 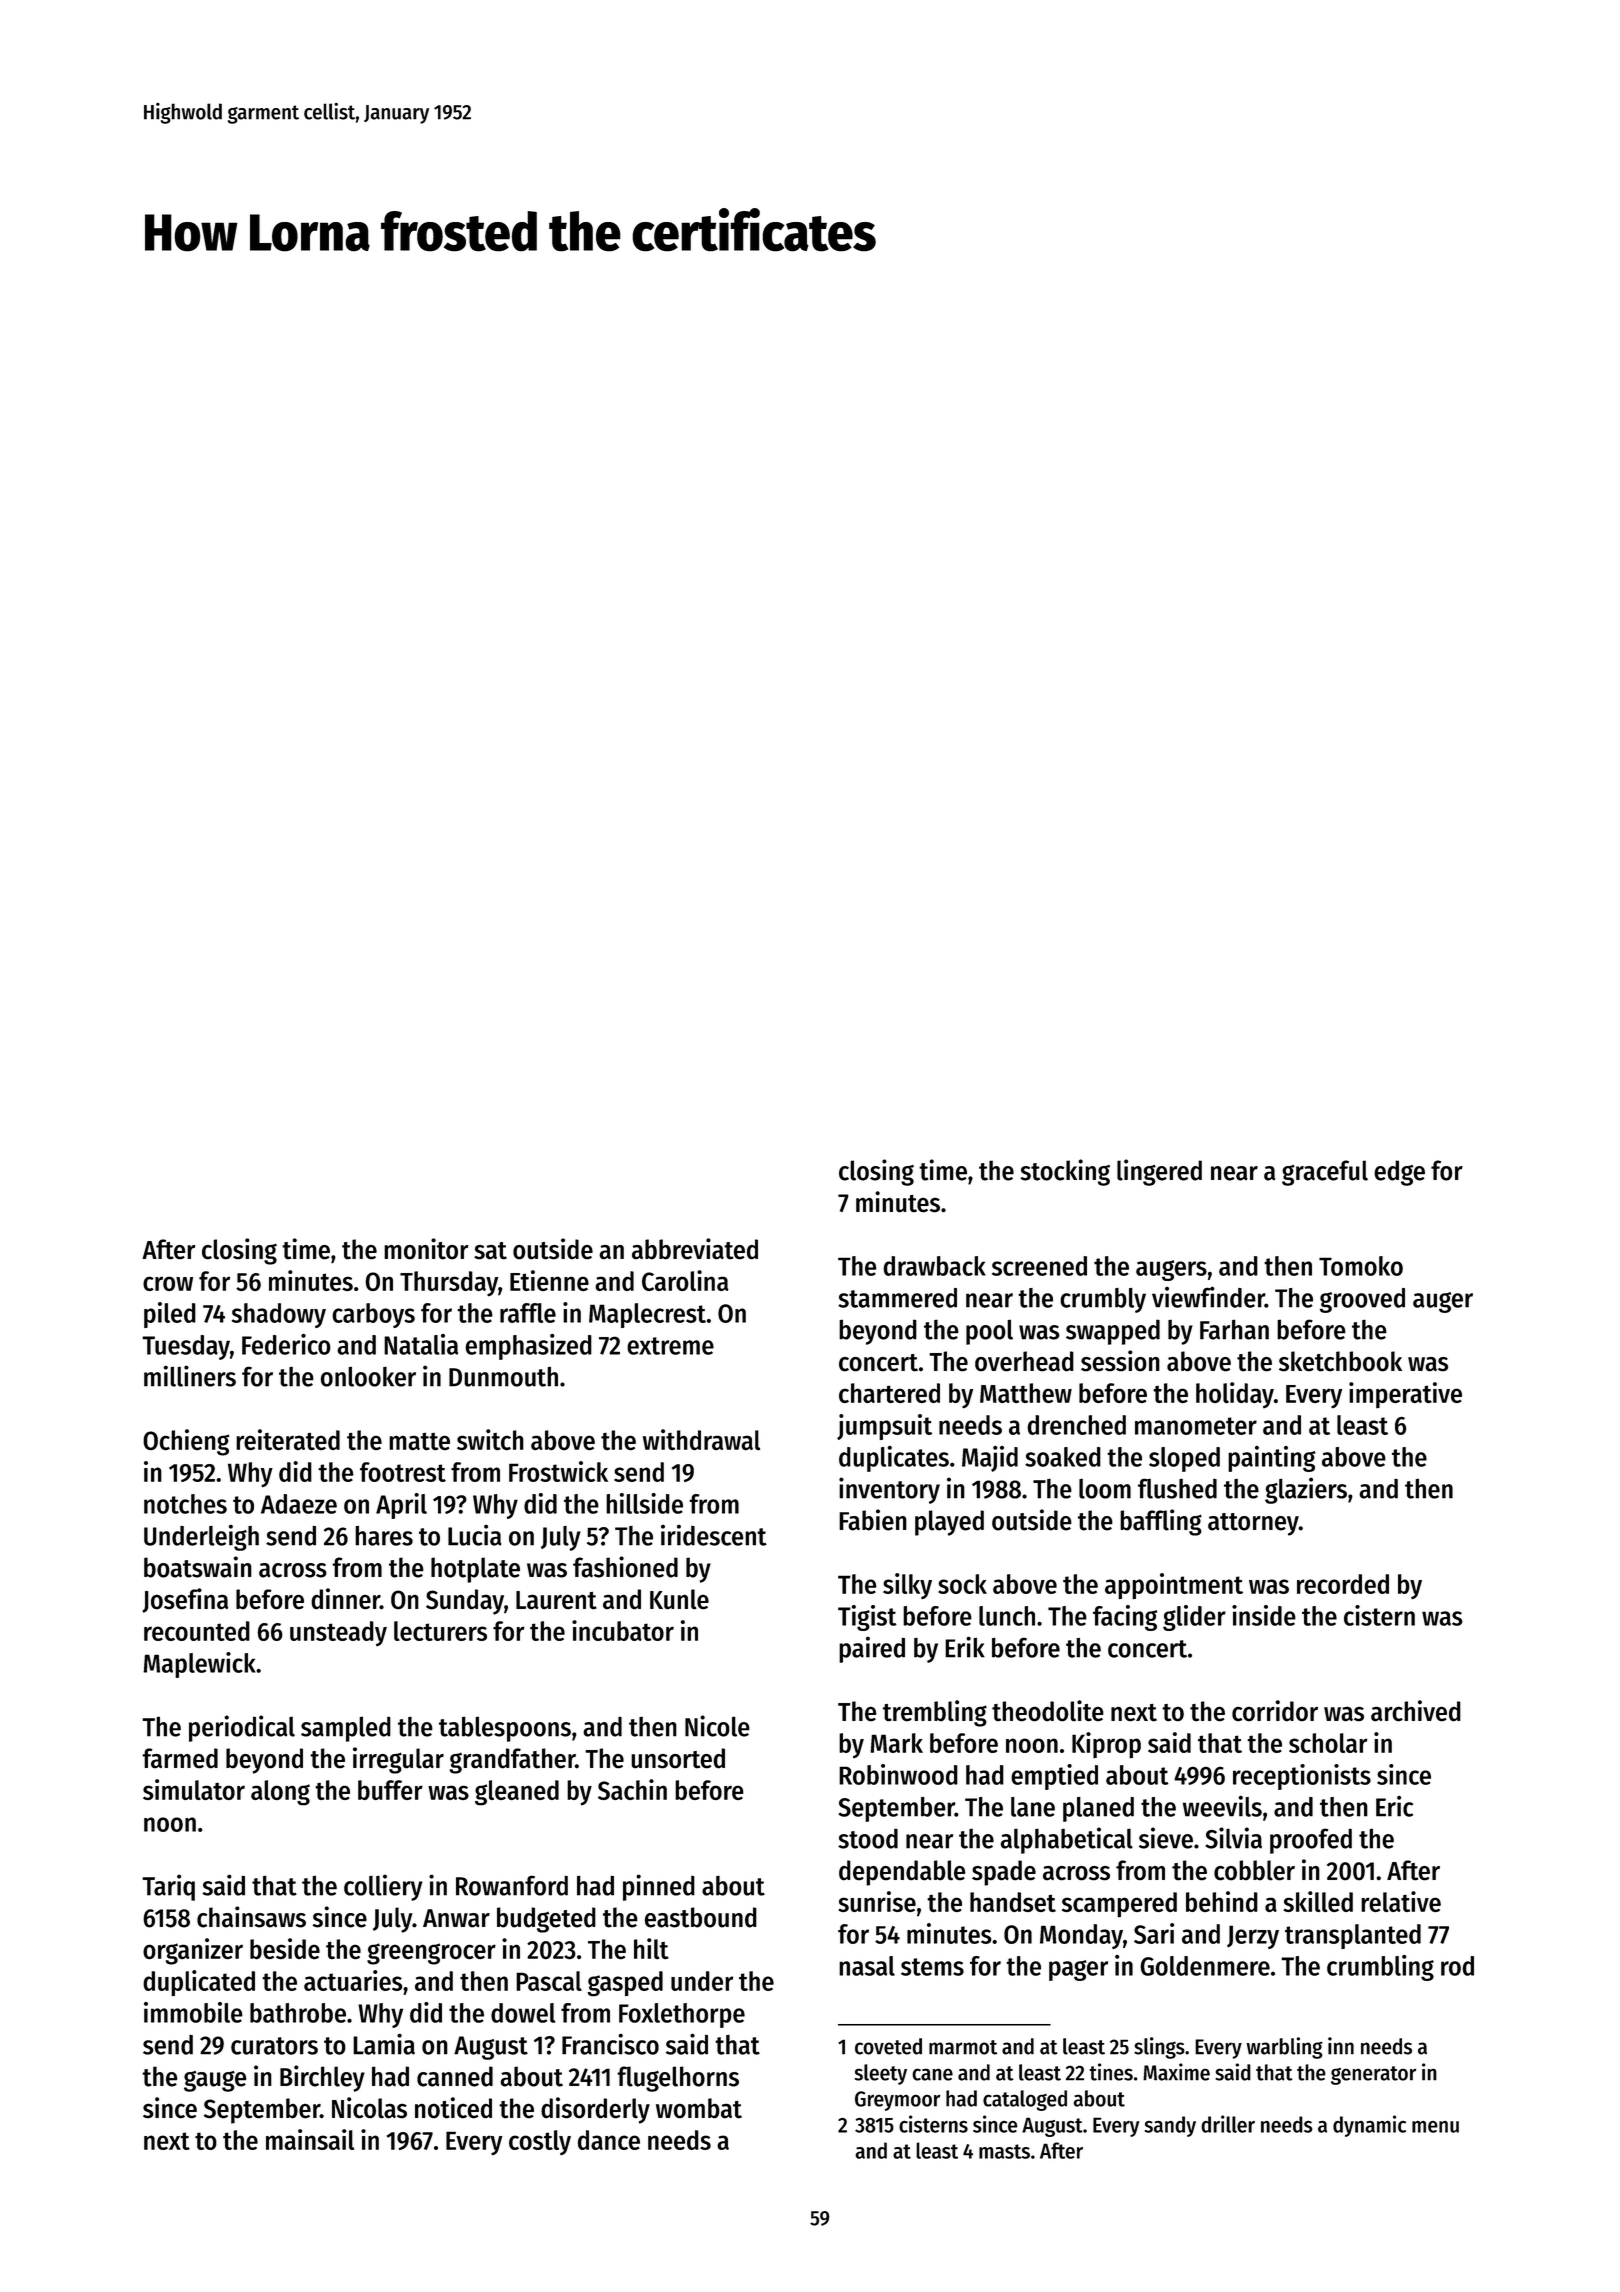 I want to click on painting, so click(x=1272, y=1459).
